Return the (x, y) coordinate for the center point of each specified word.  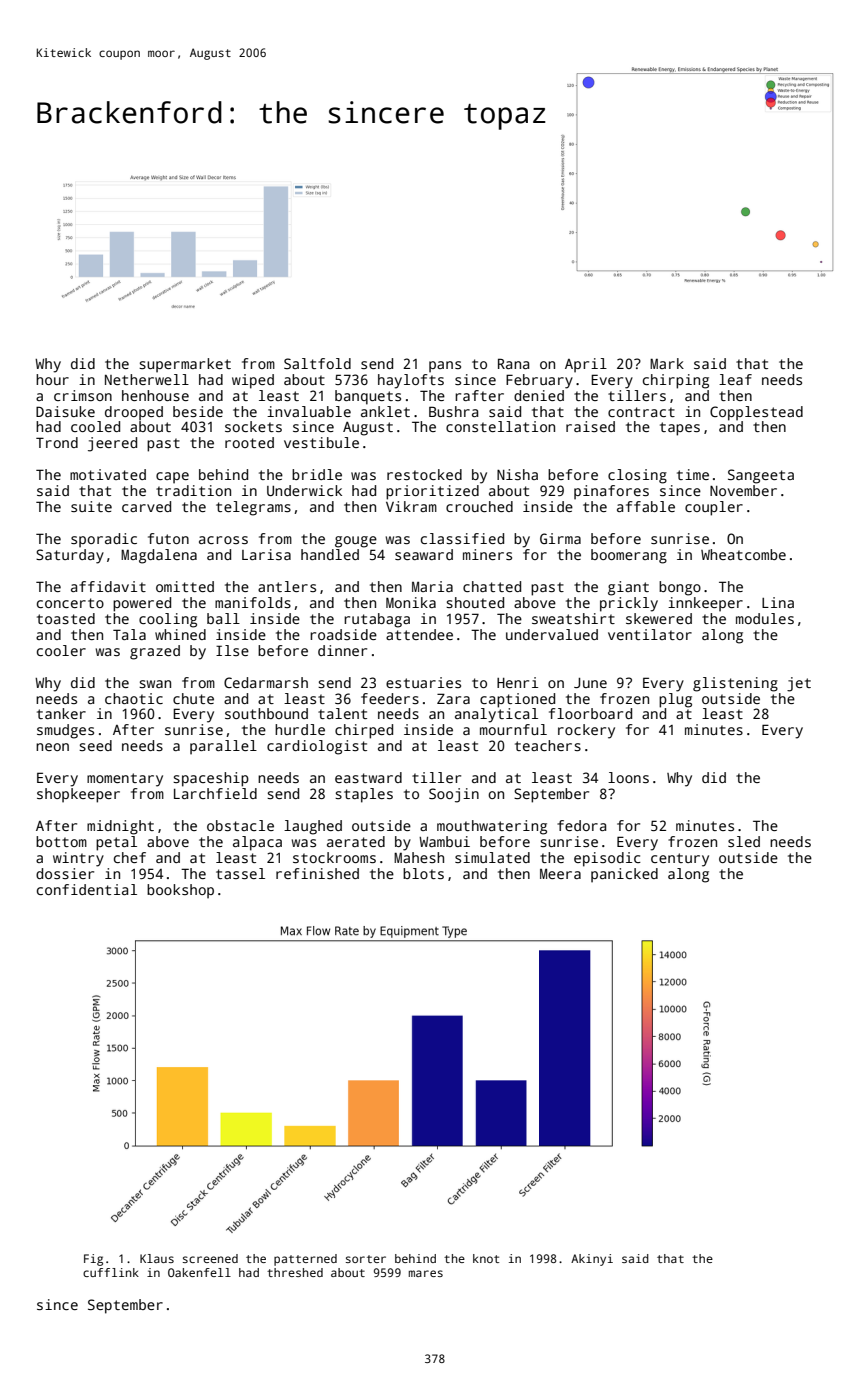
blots (423, 873)
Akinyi (592, 1260)
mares (426, 1273)
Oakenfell (199, 1272)
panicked (624, 875)
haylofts (411, 381)
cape (172, 478)
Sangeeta (761, 476)
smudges (65, 731)
